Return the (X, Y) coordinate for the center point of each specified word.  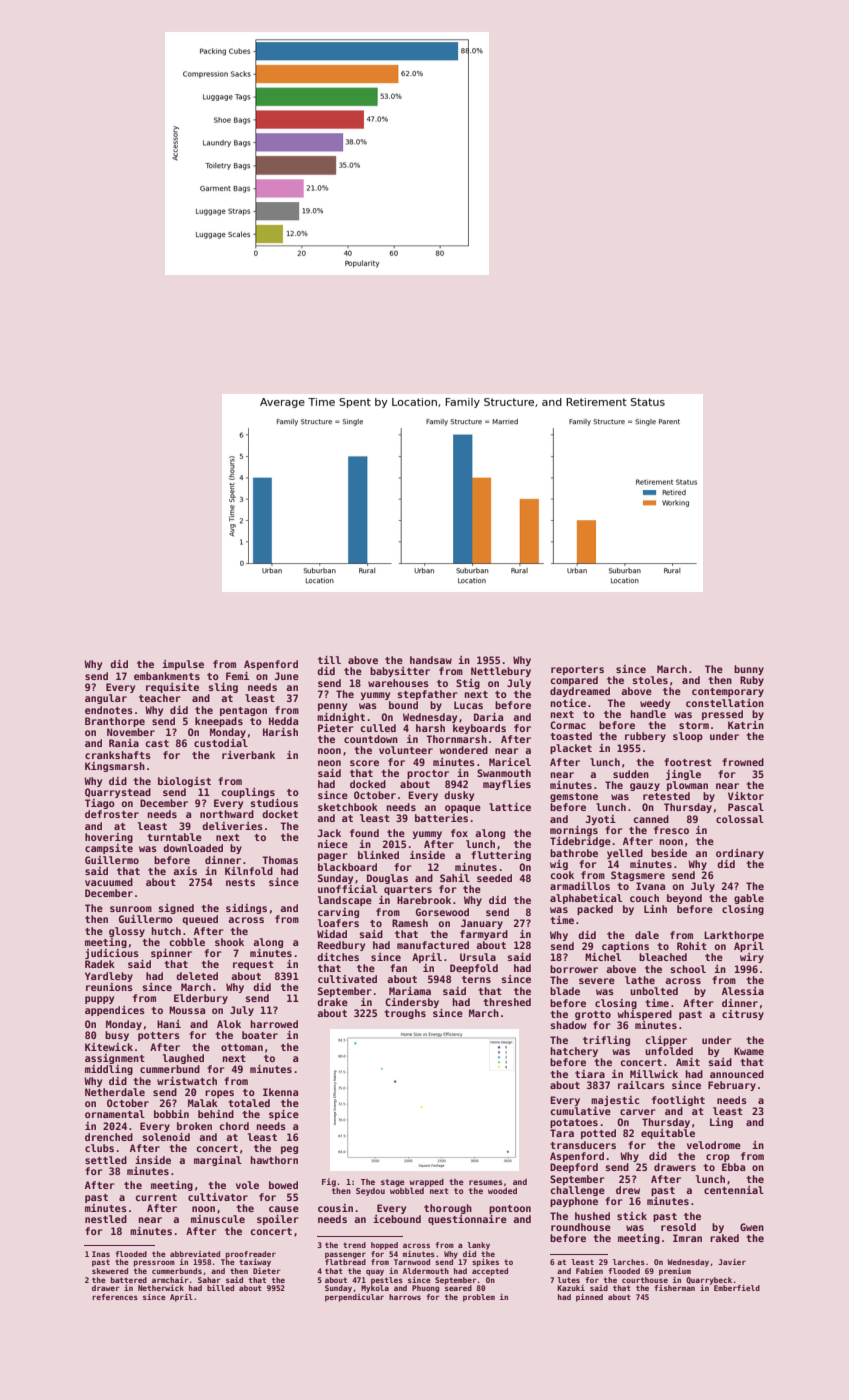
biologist (184, 782)
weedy (655, 704)
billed (220, 1288)
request (253, 965)
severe (597, 981)
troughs (405, 1014)
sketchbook (348, 807)
